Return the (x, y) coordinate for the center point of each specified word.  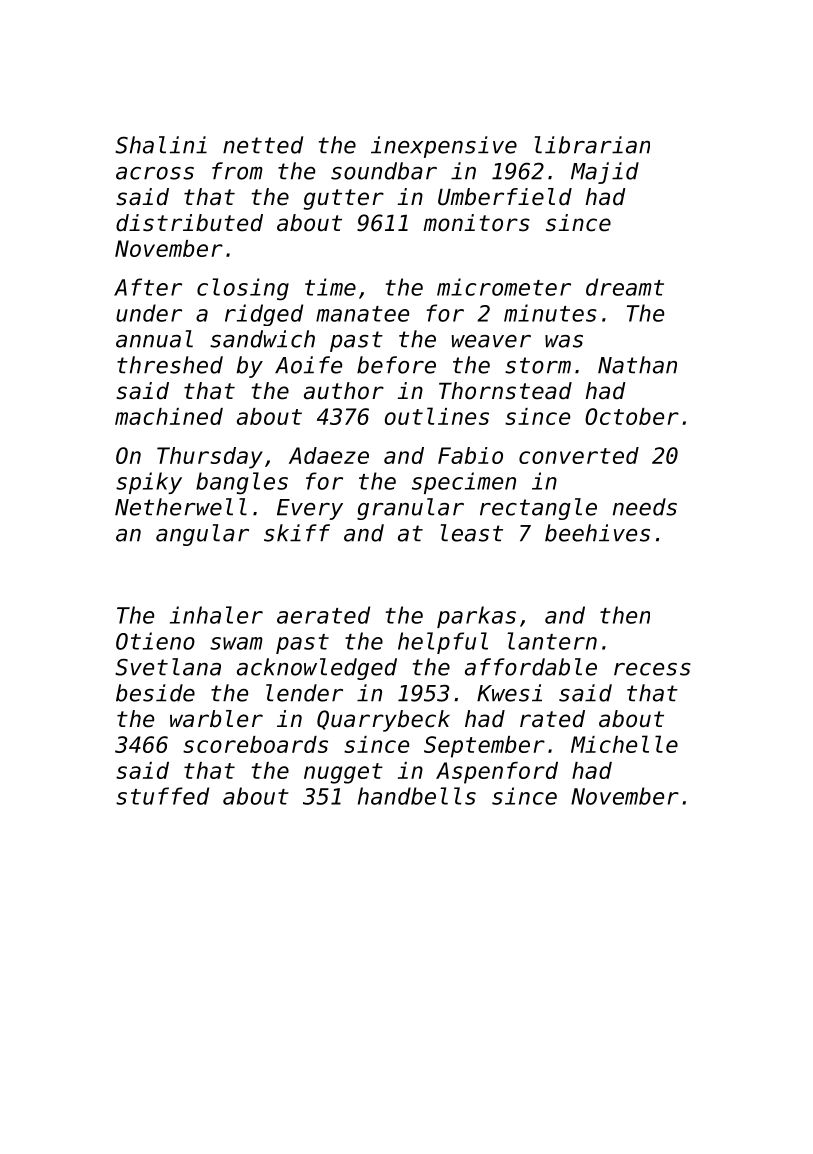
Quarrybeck (383, 721)
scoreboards (255, 744)
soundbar (384, 171)
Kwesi (509, 693)
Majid (605, 173)
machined (169, 416)
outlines (437, 416)
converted (579, 455)
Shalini (161, 145)
